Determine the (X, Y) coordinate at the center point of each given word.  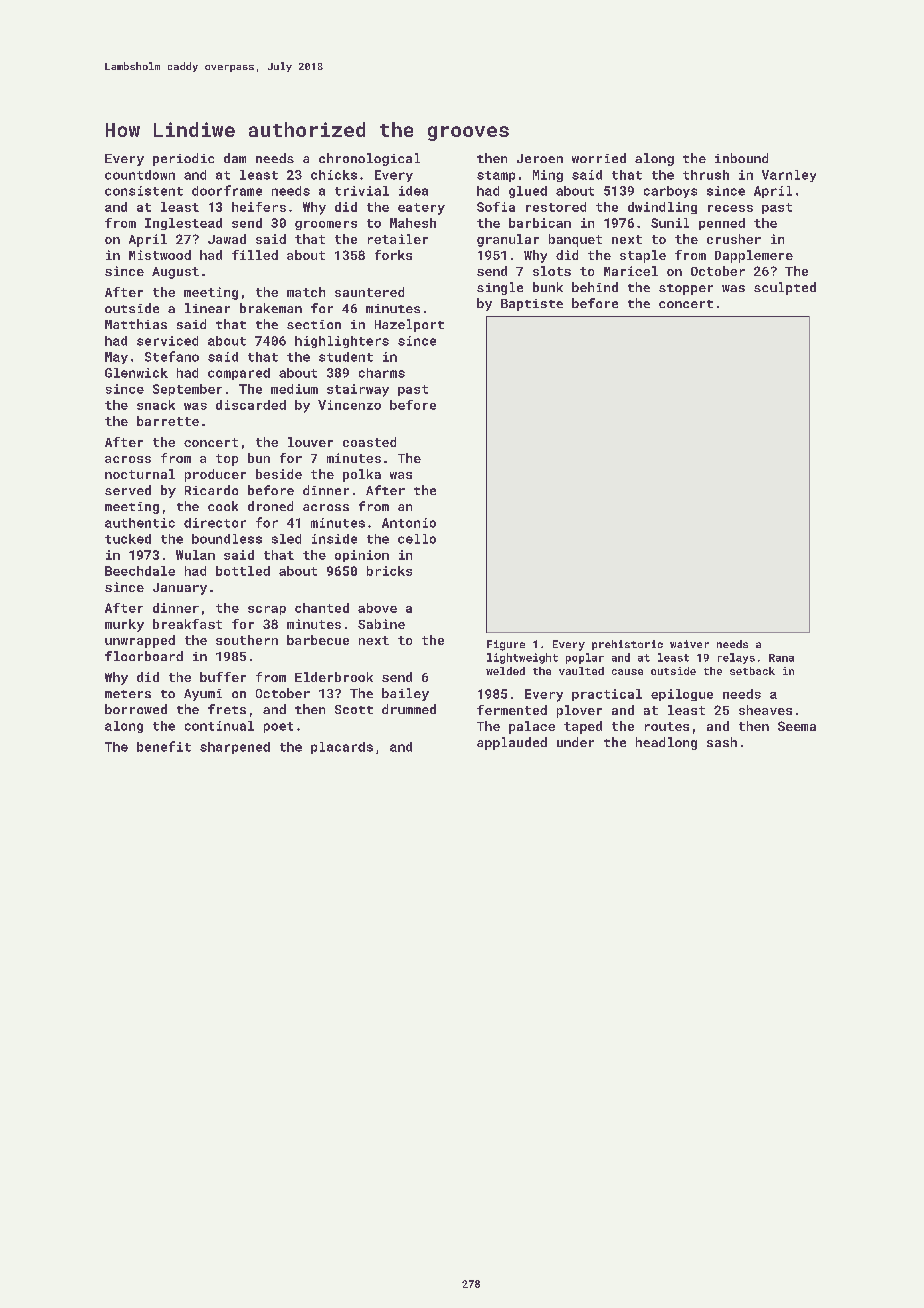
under (575, 742)
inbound (741, 158)
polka (362, 475)
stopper (686, 289)
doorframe (227, 190)
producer (215, 475)
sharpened (235, 748)
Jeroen (540, 158)
